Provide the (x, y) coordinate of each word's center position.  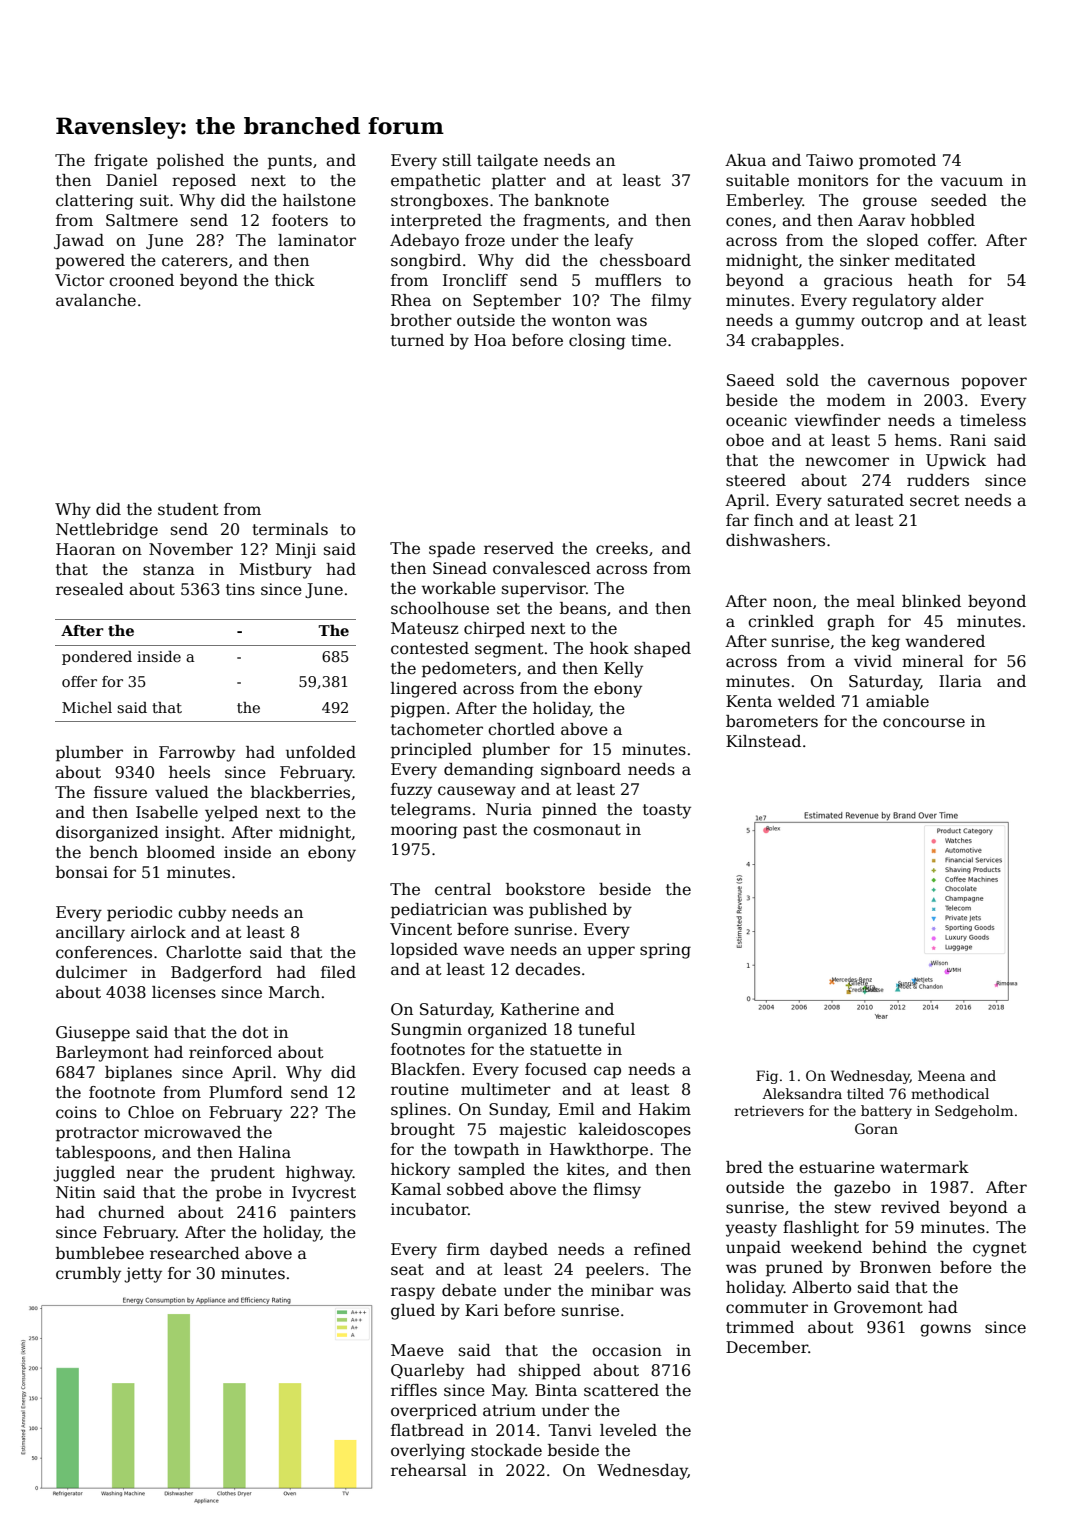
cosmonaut (577, 830)
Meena (941, 1075)
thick (295, 280)
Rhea (411, 300)
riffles (414, 1390)
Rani (968, 440)
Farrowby (197, 754)
